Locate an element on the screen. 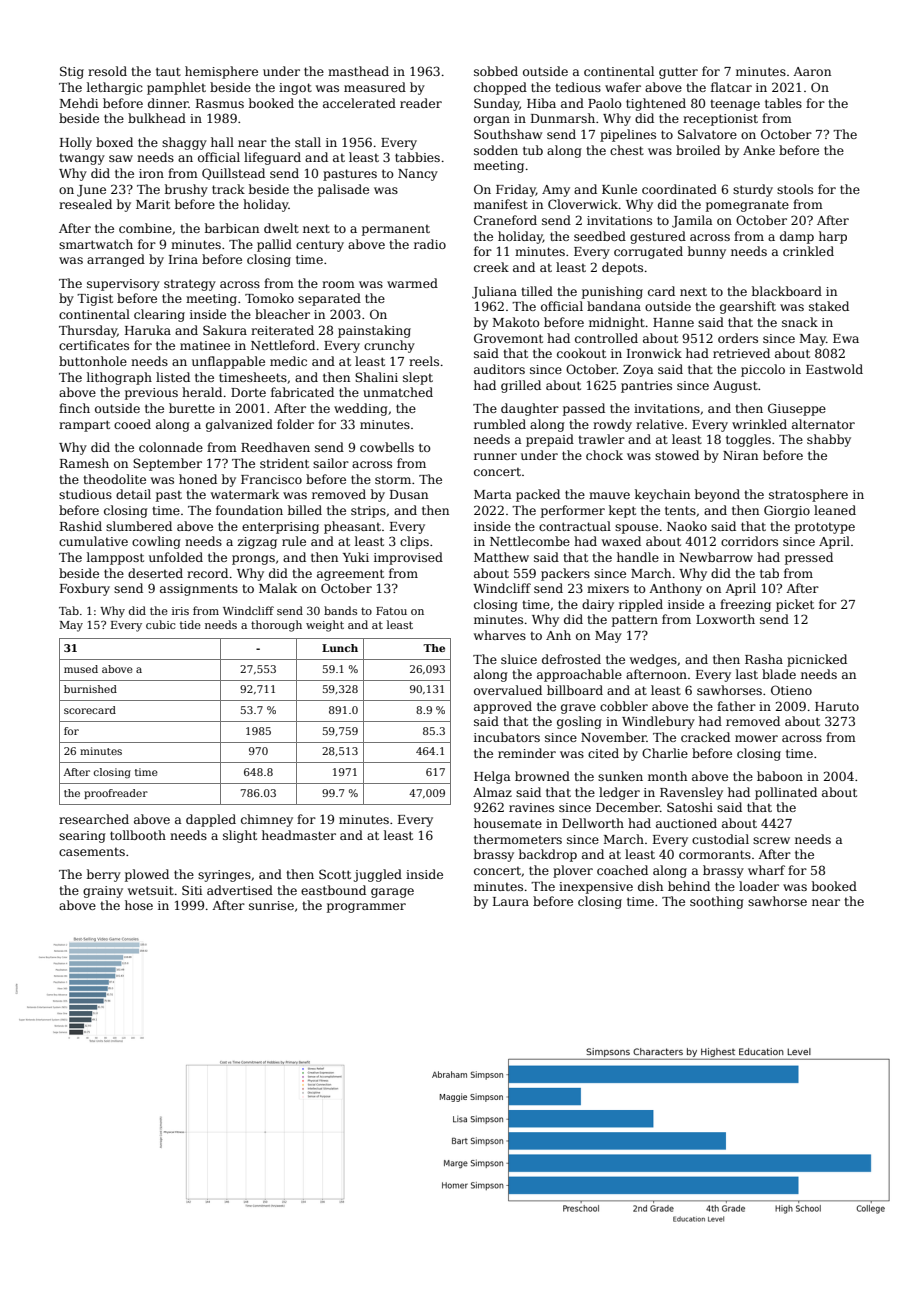 The width and height of the screenshot is (924, 1308). researched is located at coordinates (94, 819).
